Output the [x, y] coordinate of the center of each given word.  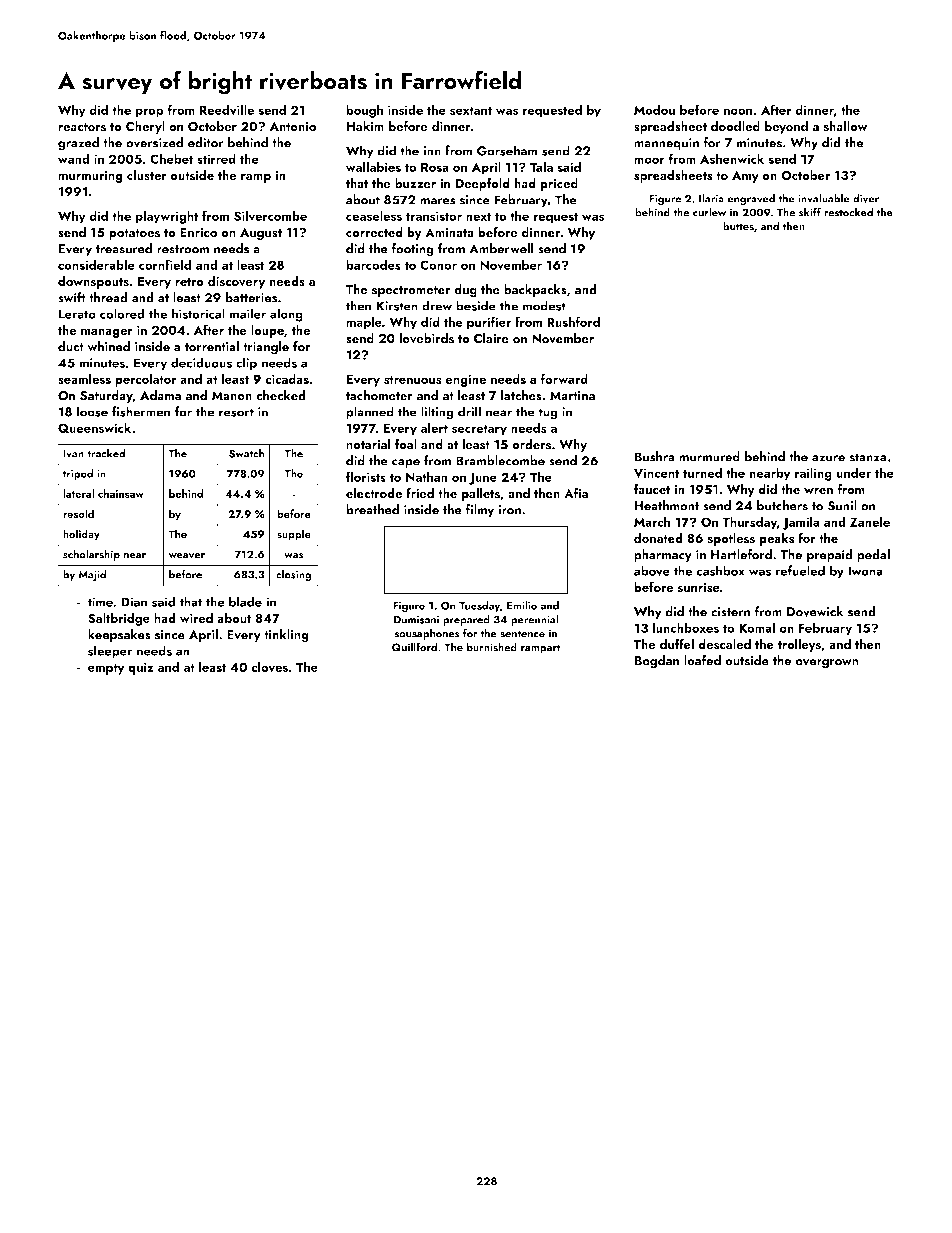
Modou [654, 109]
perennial [535, 620]
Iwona [865, 571]
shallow [846, 126]
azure [828, 458]
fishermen [141, 411]
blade [245, 601]
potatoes [134, 234]
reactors [82, 127]
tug [548, 414]
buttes [738, 226]
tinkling [286, 636]
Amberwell [501, 248]
